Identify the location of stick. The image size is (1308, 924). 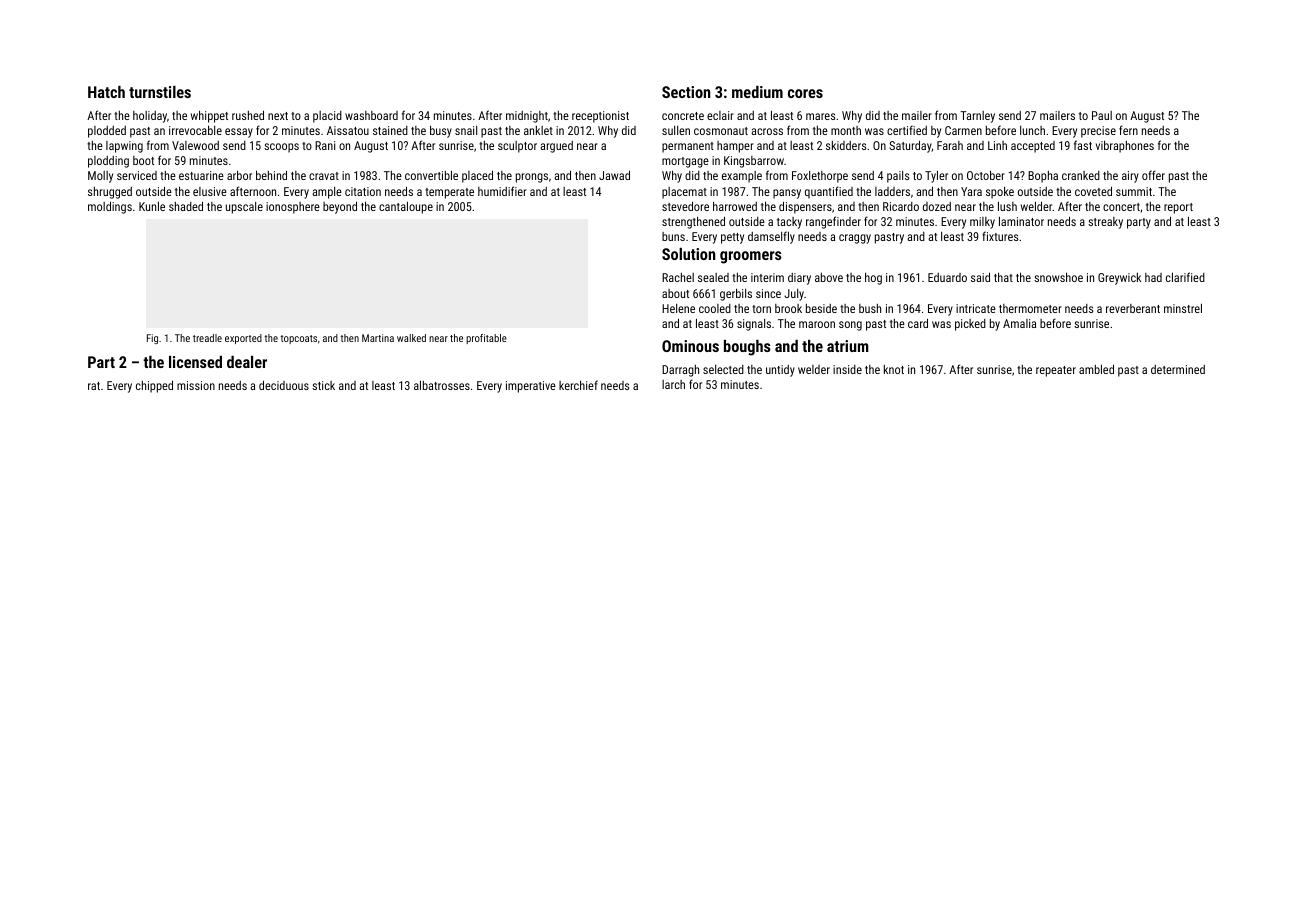
(323, 385).
